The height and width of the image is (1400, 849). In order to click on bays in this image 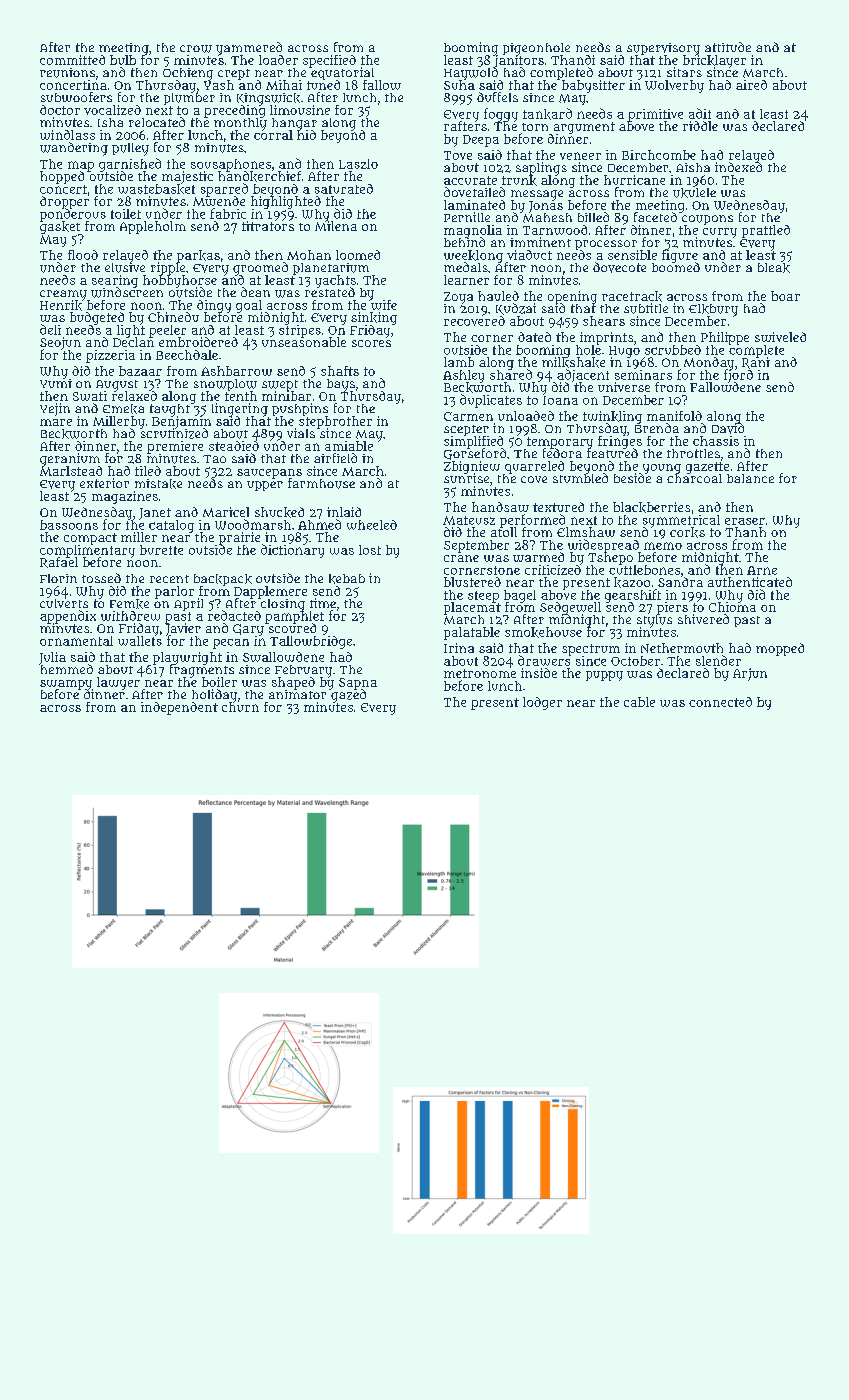, I will do `click(341, 385)`.
